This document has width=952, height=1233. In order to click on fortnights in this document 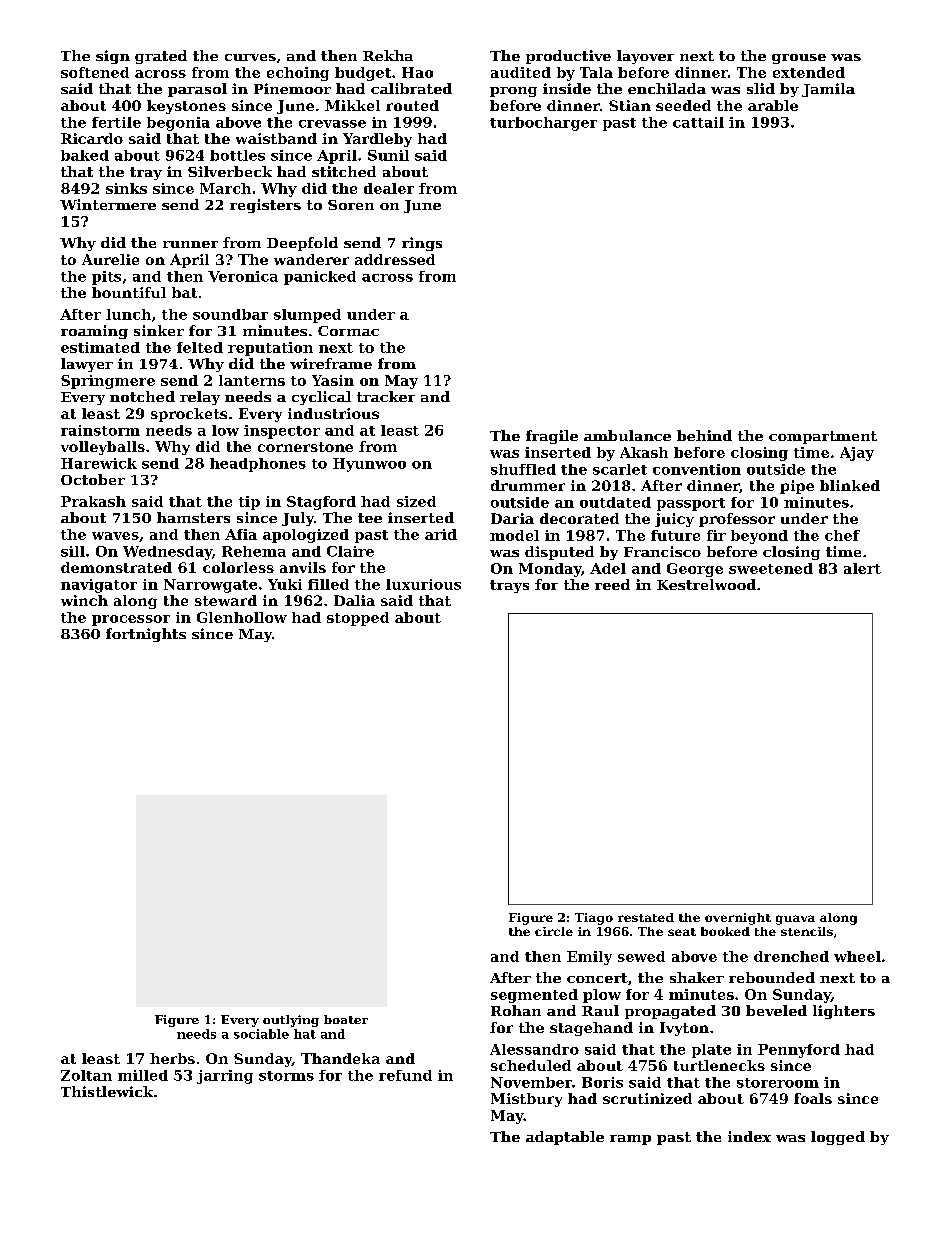, I will do `click(146, 635)`.
